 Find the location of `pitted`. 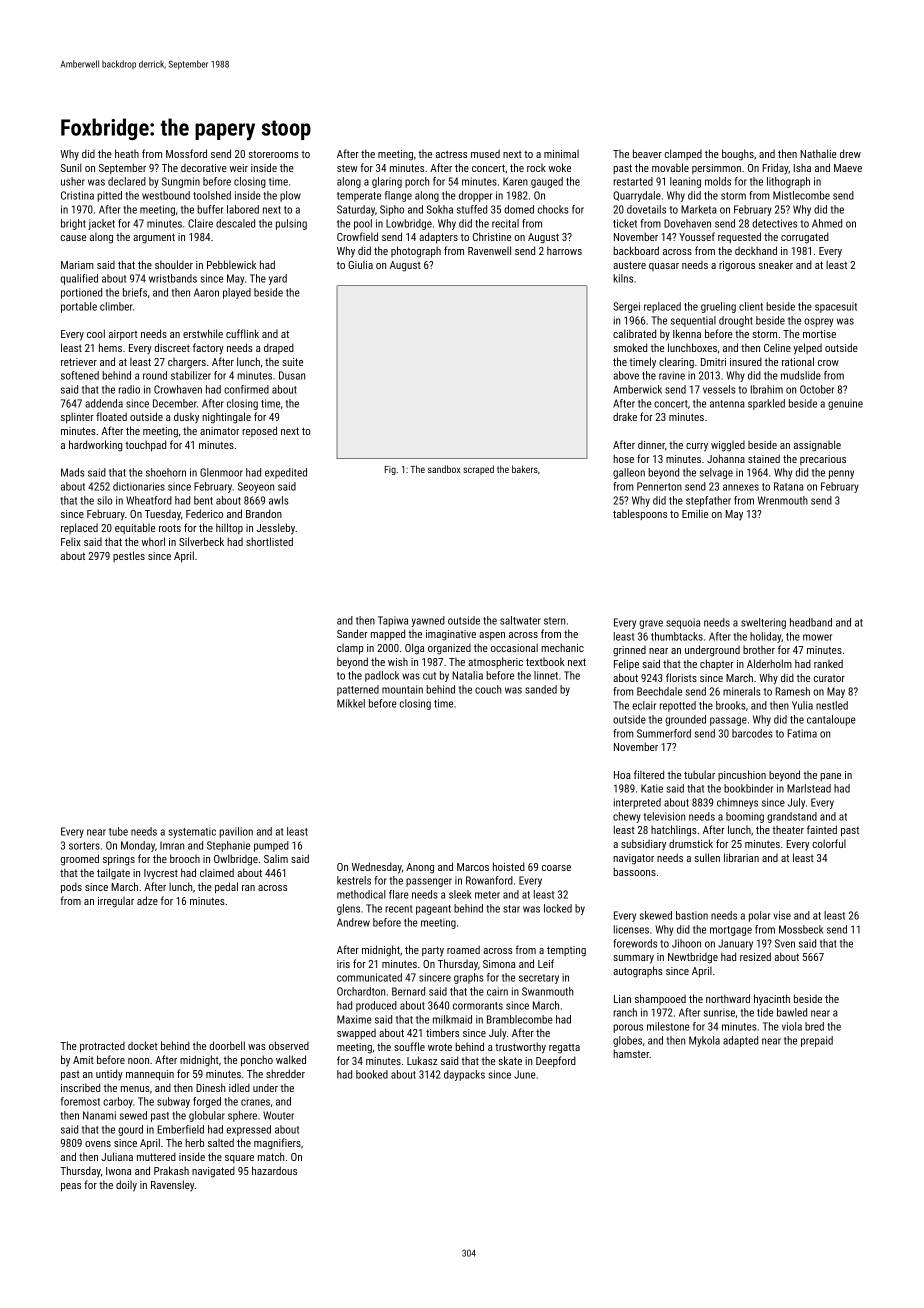

pitted is located at coordinates (109, 196).
